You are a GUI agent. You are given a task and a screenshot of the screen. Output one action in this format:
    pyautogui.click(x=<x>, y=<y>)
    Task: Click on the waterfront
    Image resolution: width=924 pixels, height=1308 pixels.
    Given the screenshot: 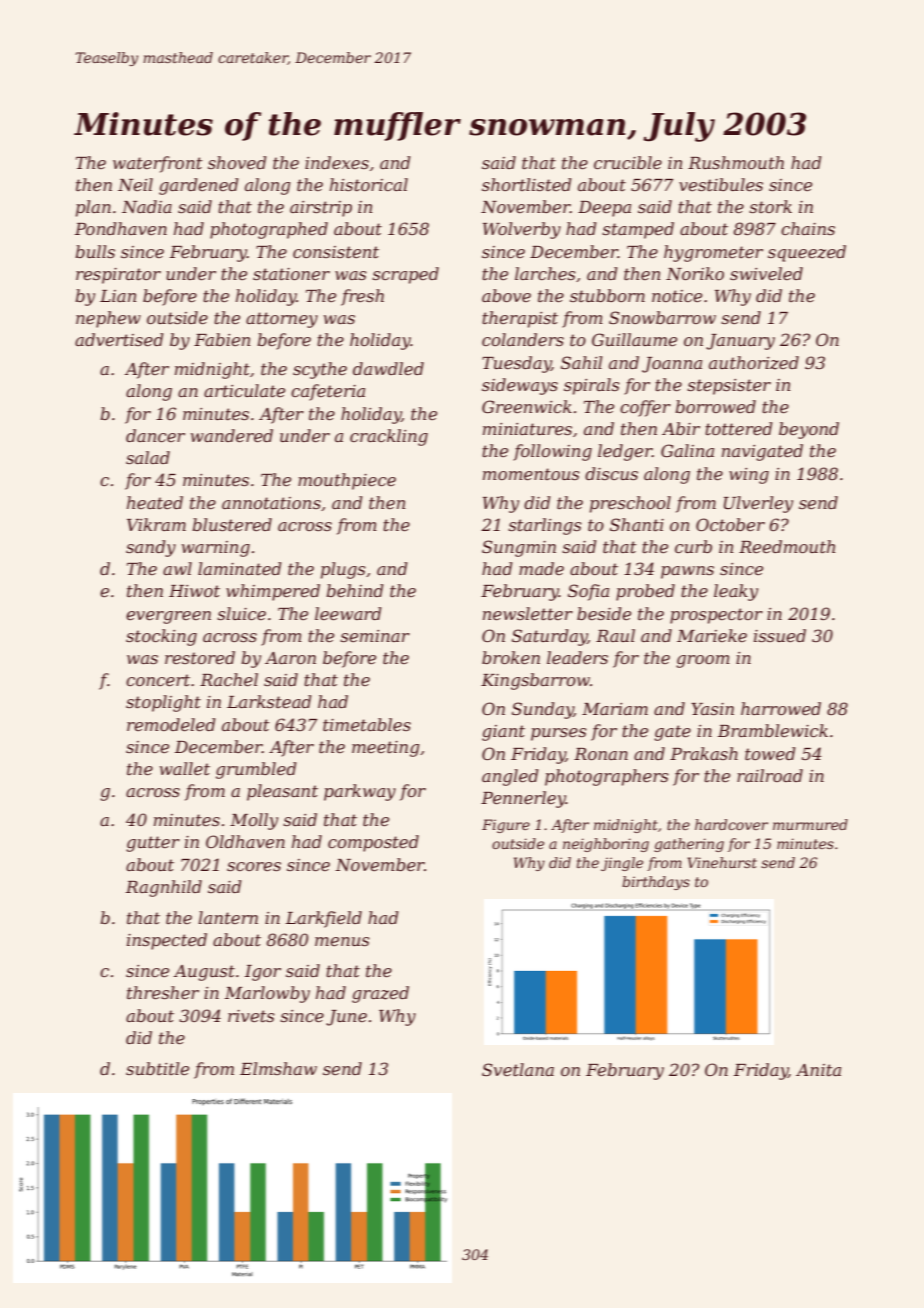 What is the action you would take?
    pyautogui.click(x=158, y=164)
